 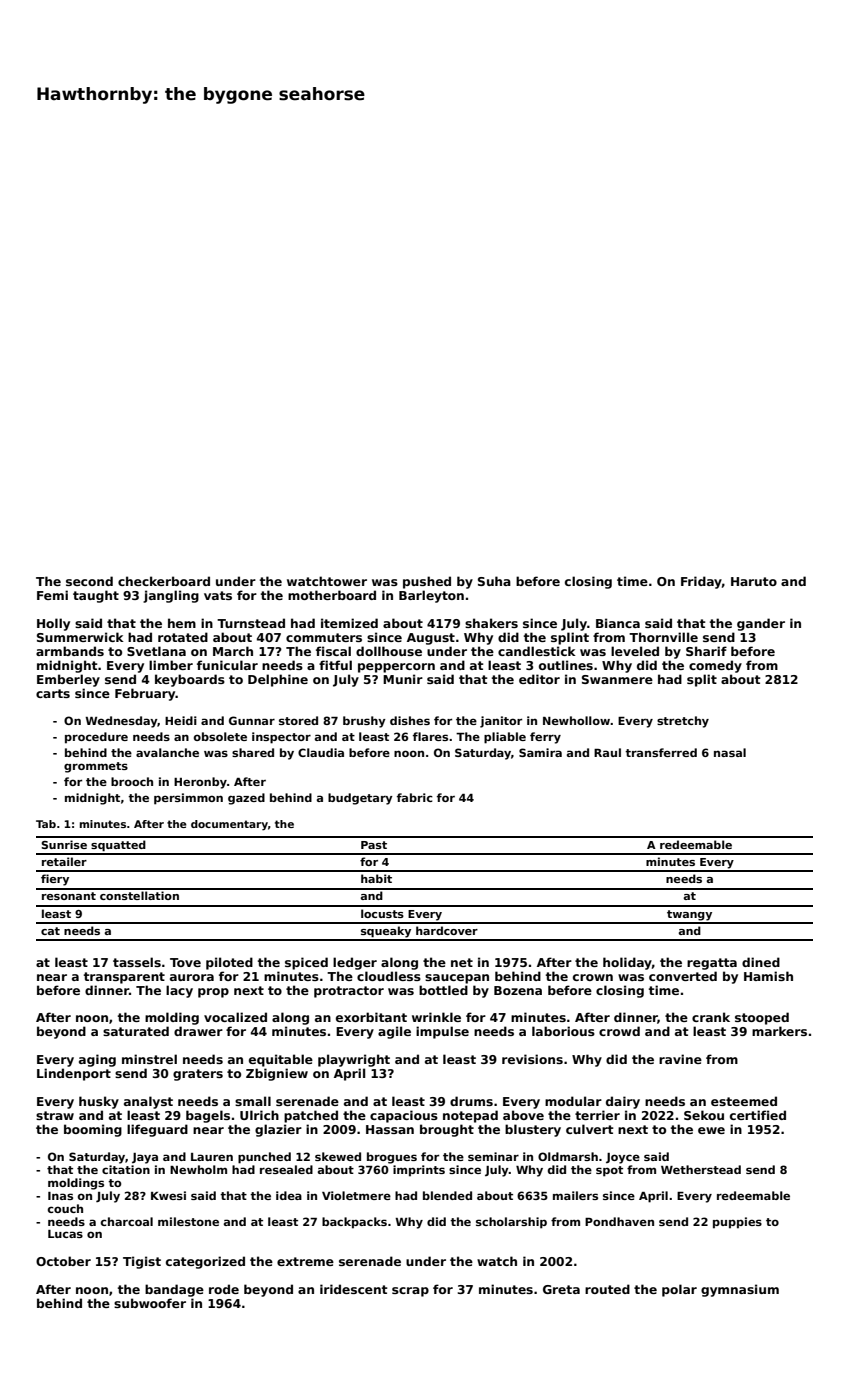 I want to click on Suha, so click(x=494, y=581).
